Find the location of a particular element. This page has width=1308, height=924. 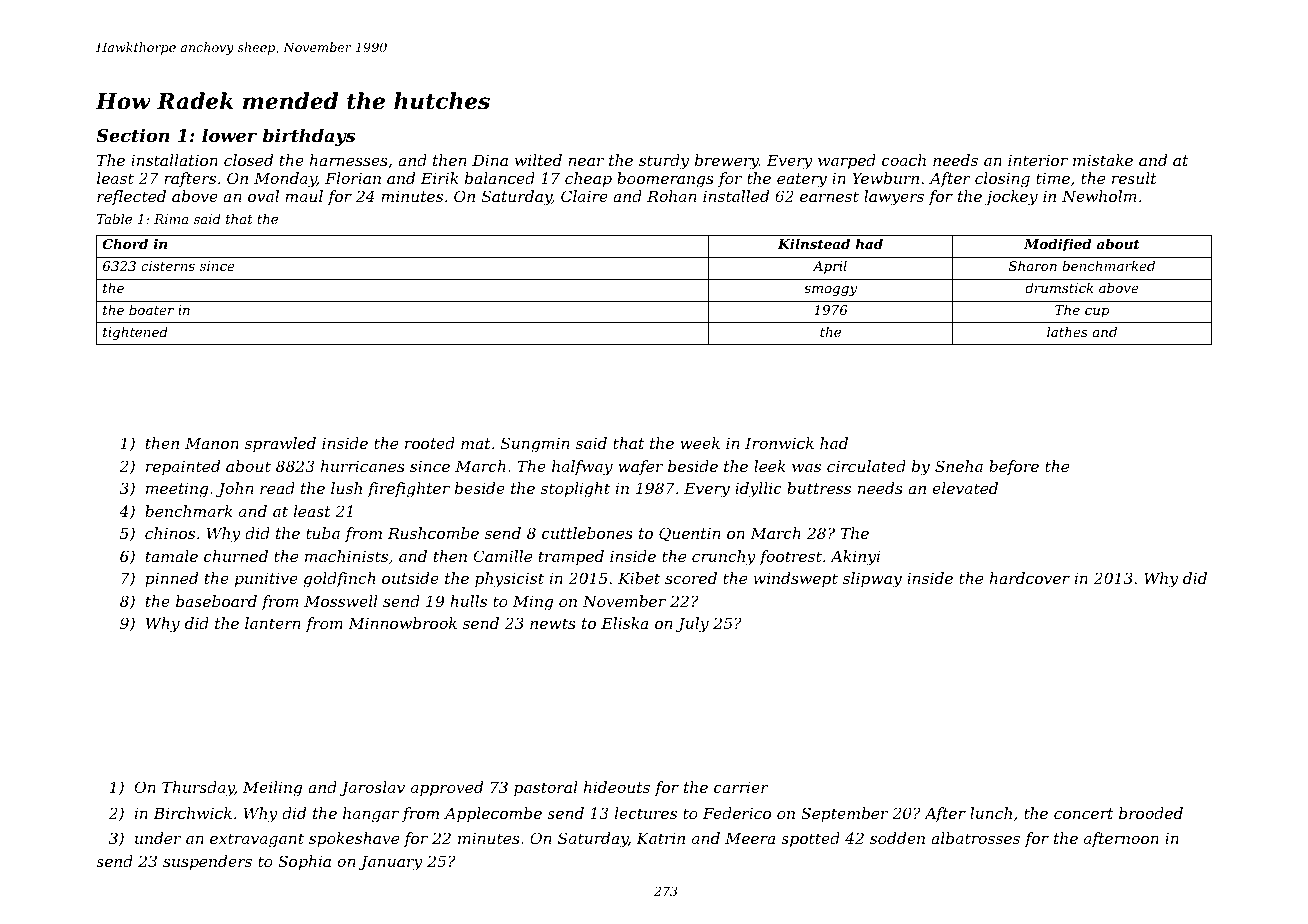

smoggy is located at coordinates (830, 291).
